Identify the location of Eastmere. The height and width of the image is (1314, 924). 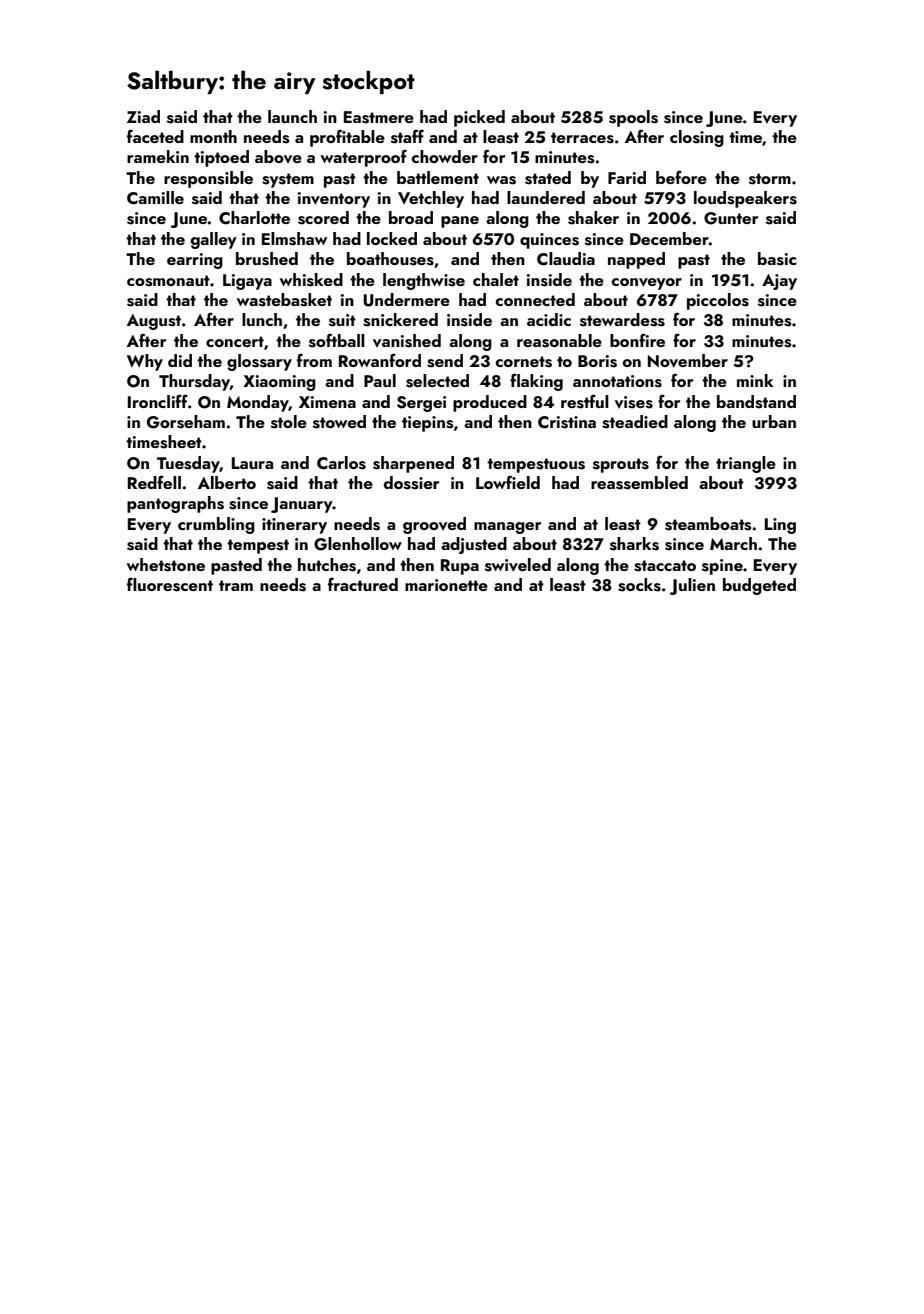
(379, 117).
